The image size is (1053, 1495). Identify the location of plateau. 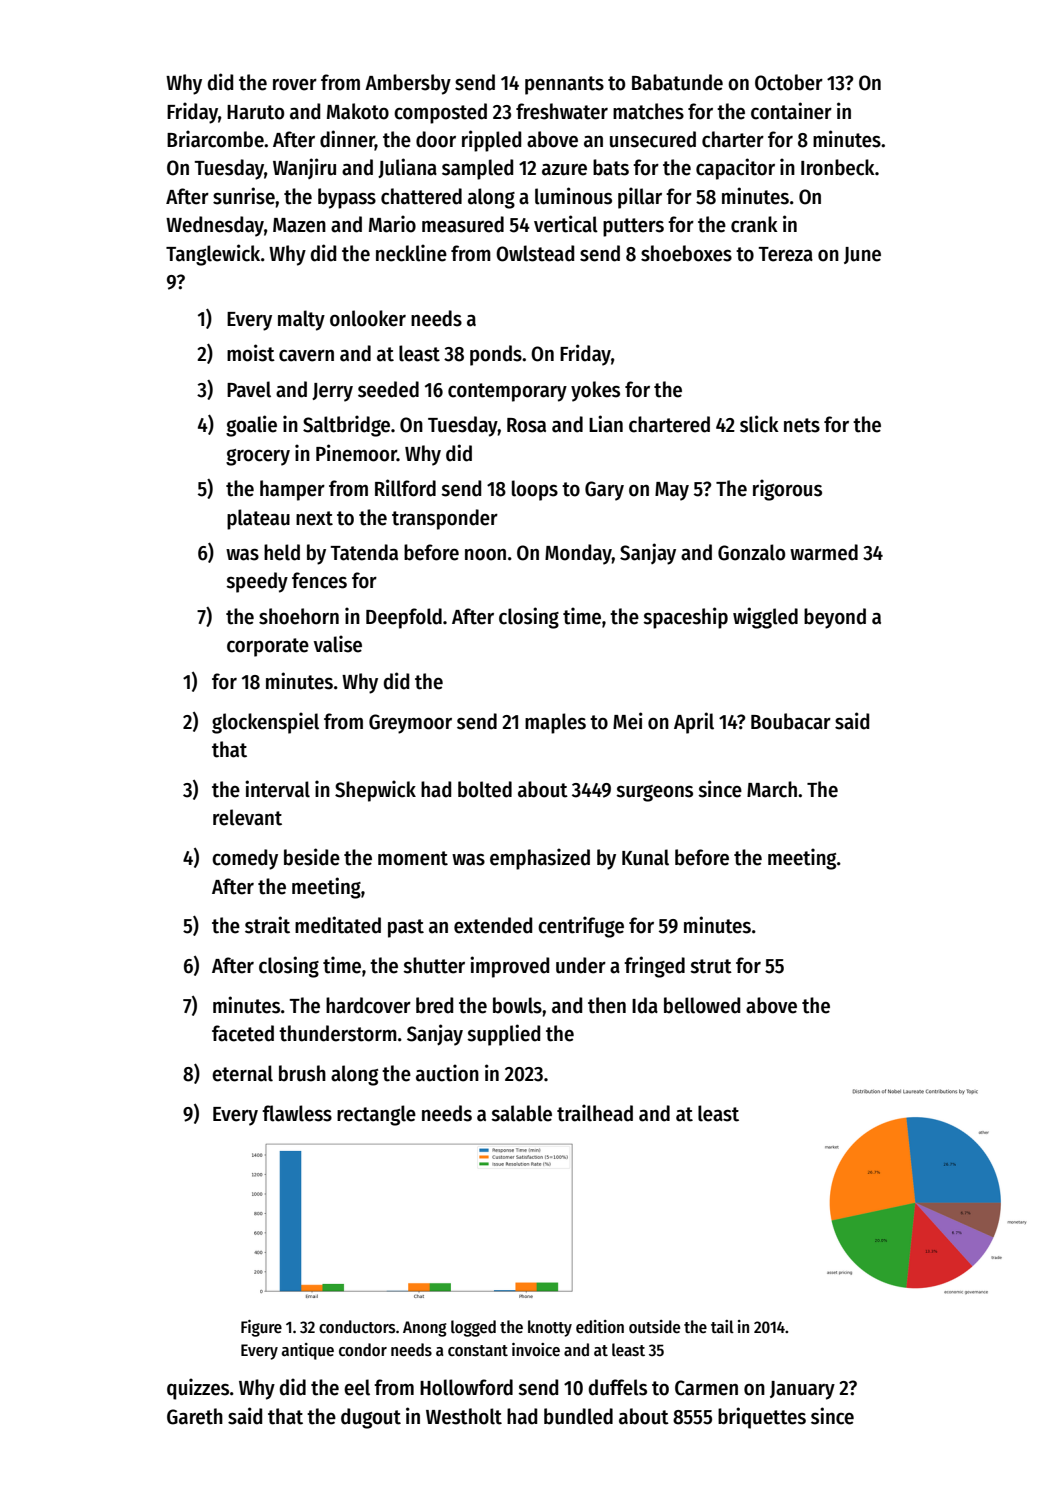
(258, 519).
